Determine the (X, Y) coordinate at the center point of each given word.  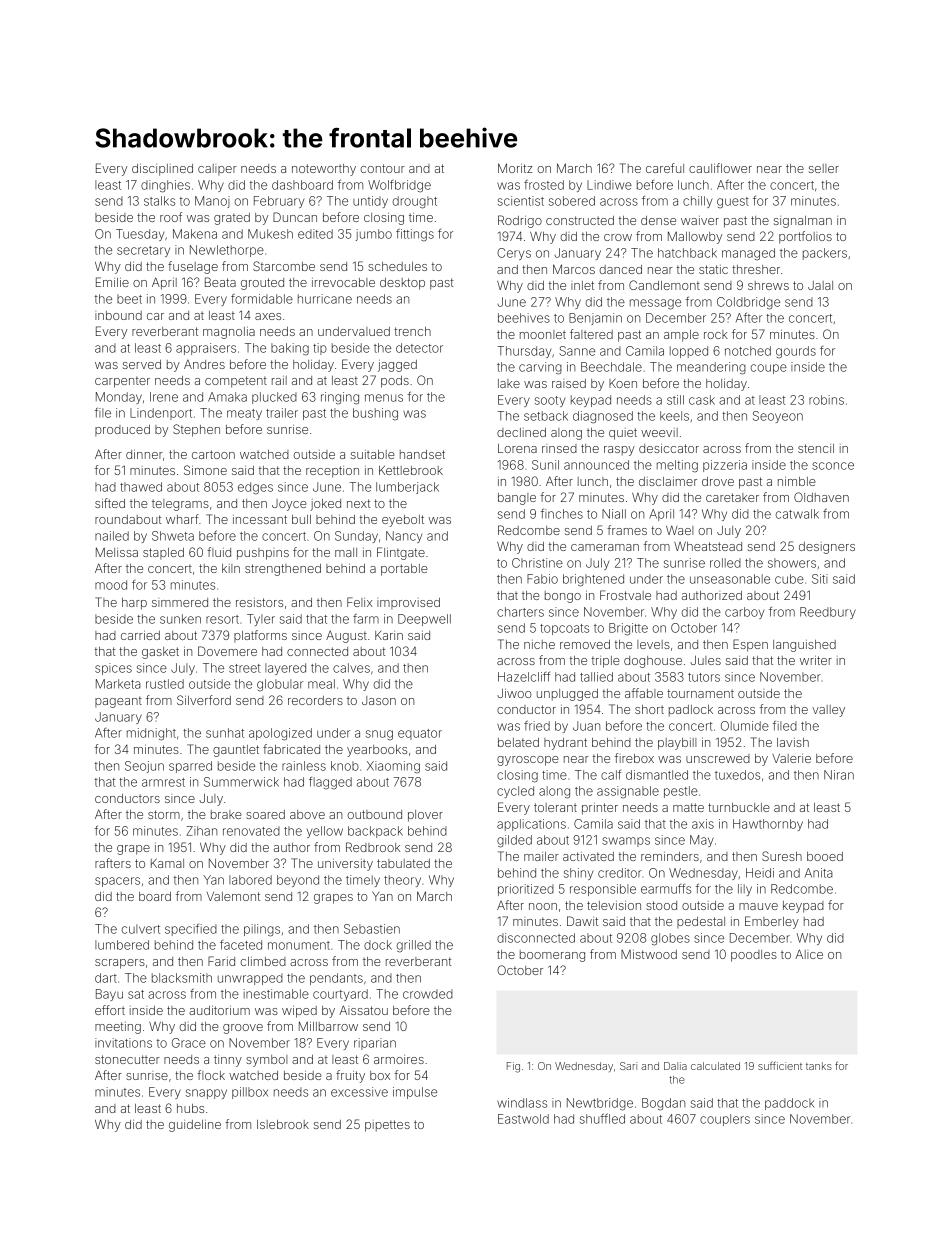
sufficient (780, 1065)
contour (382, 168)
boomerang (552, 956)
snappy (206, 1094)
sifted (110, 503)
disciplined (162, 170)
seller (824, 168)
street (245, 668)
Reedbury (828, 613)
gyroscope (528, 761)
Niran (839, 775)
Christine (537, 563)
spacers (117, 882)
